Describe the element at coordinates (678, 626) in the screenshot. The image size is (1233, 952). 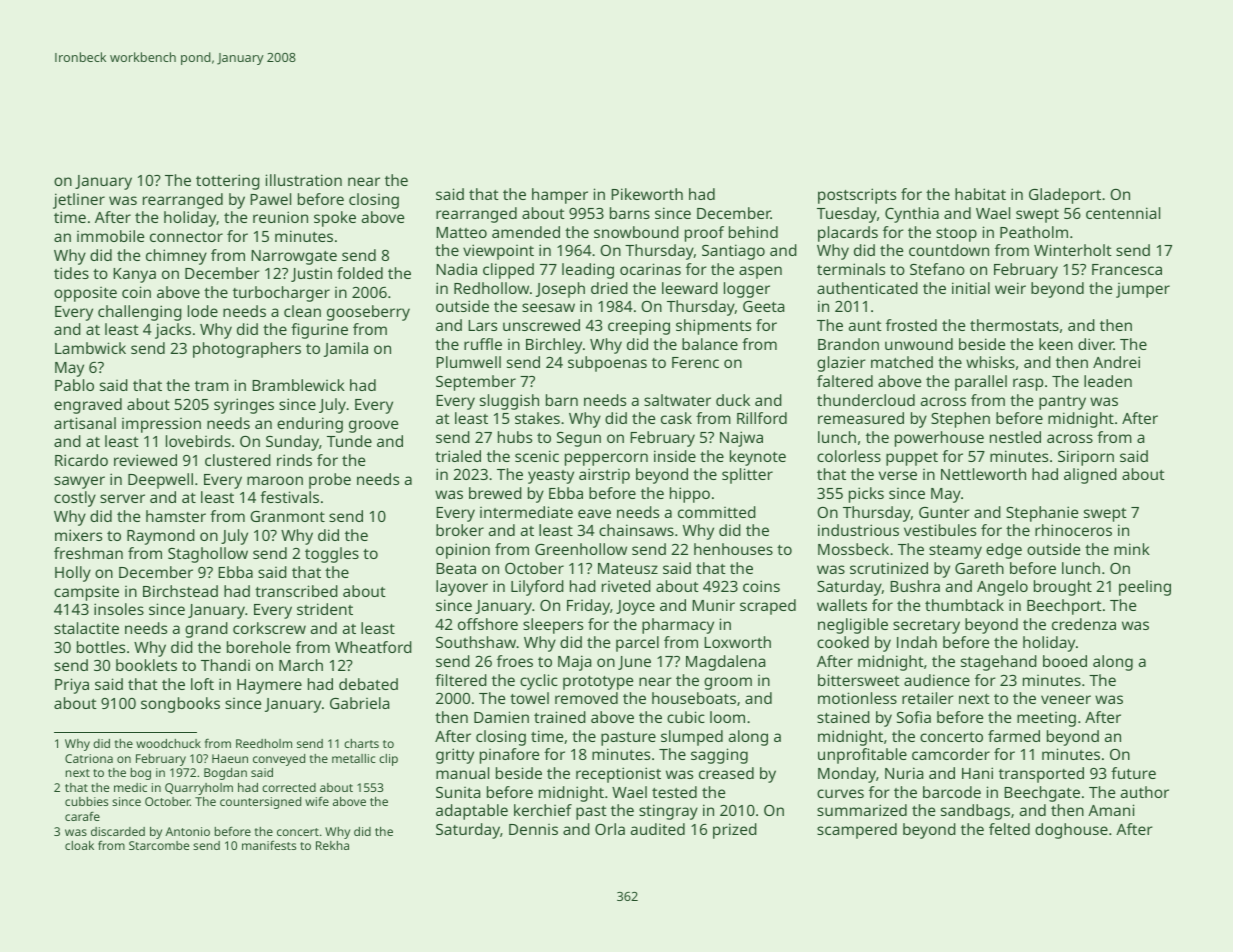
I see `pharmacy` at that location.
